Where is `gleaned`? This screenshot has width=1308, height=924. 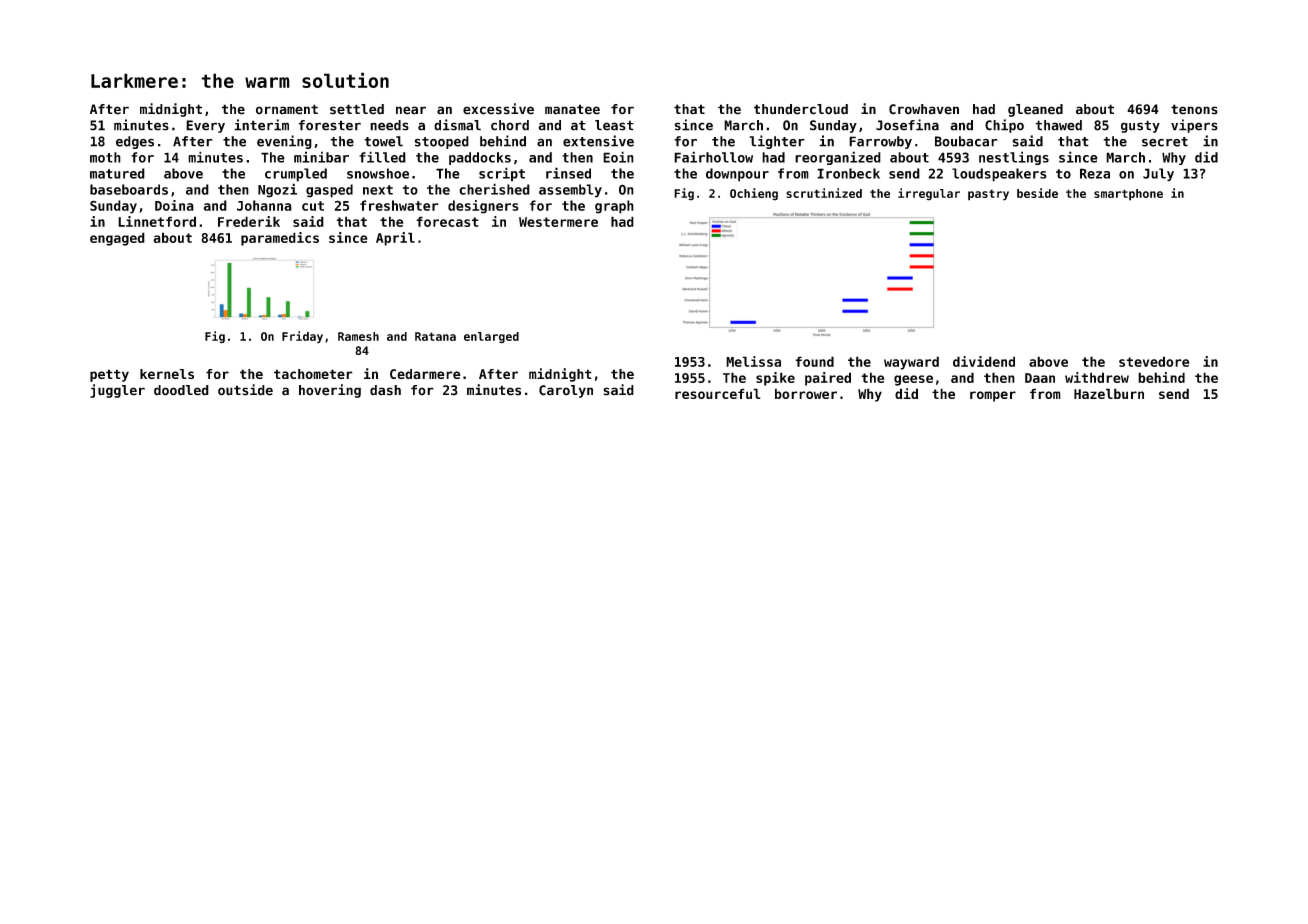 gleaned is located at coordinates (1035, 110).
